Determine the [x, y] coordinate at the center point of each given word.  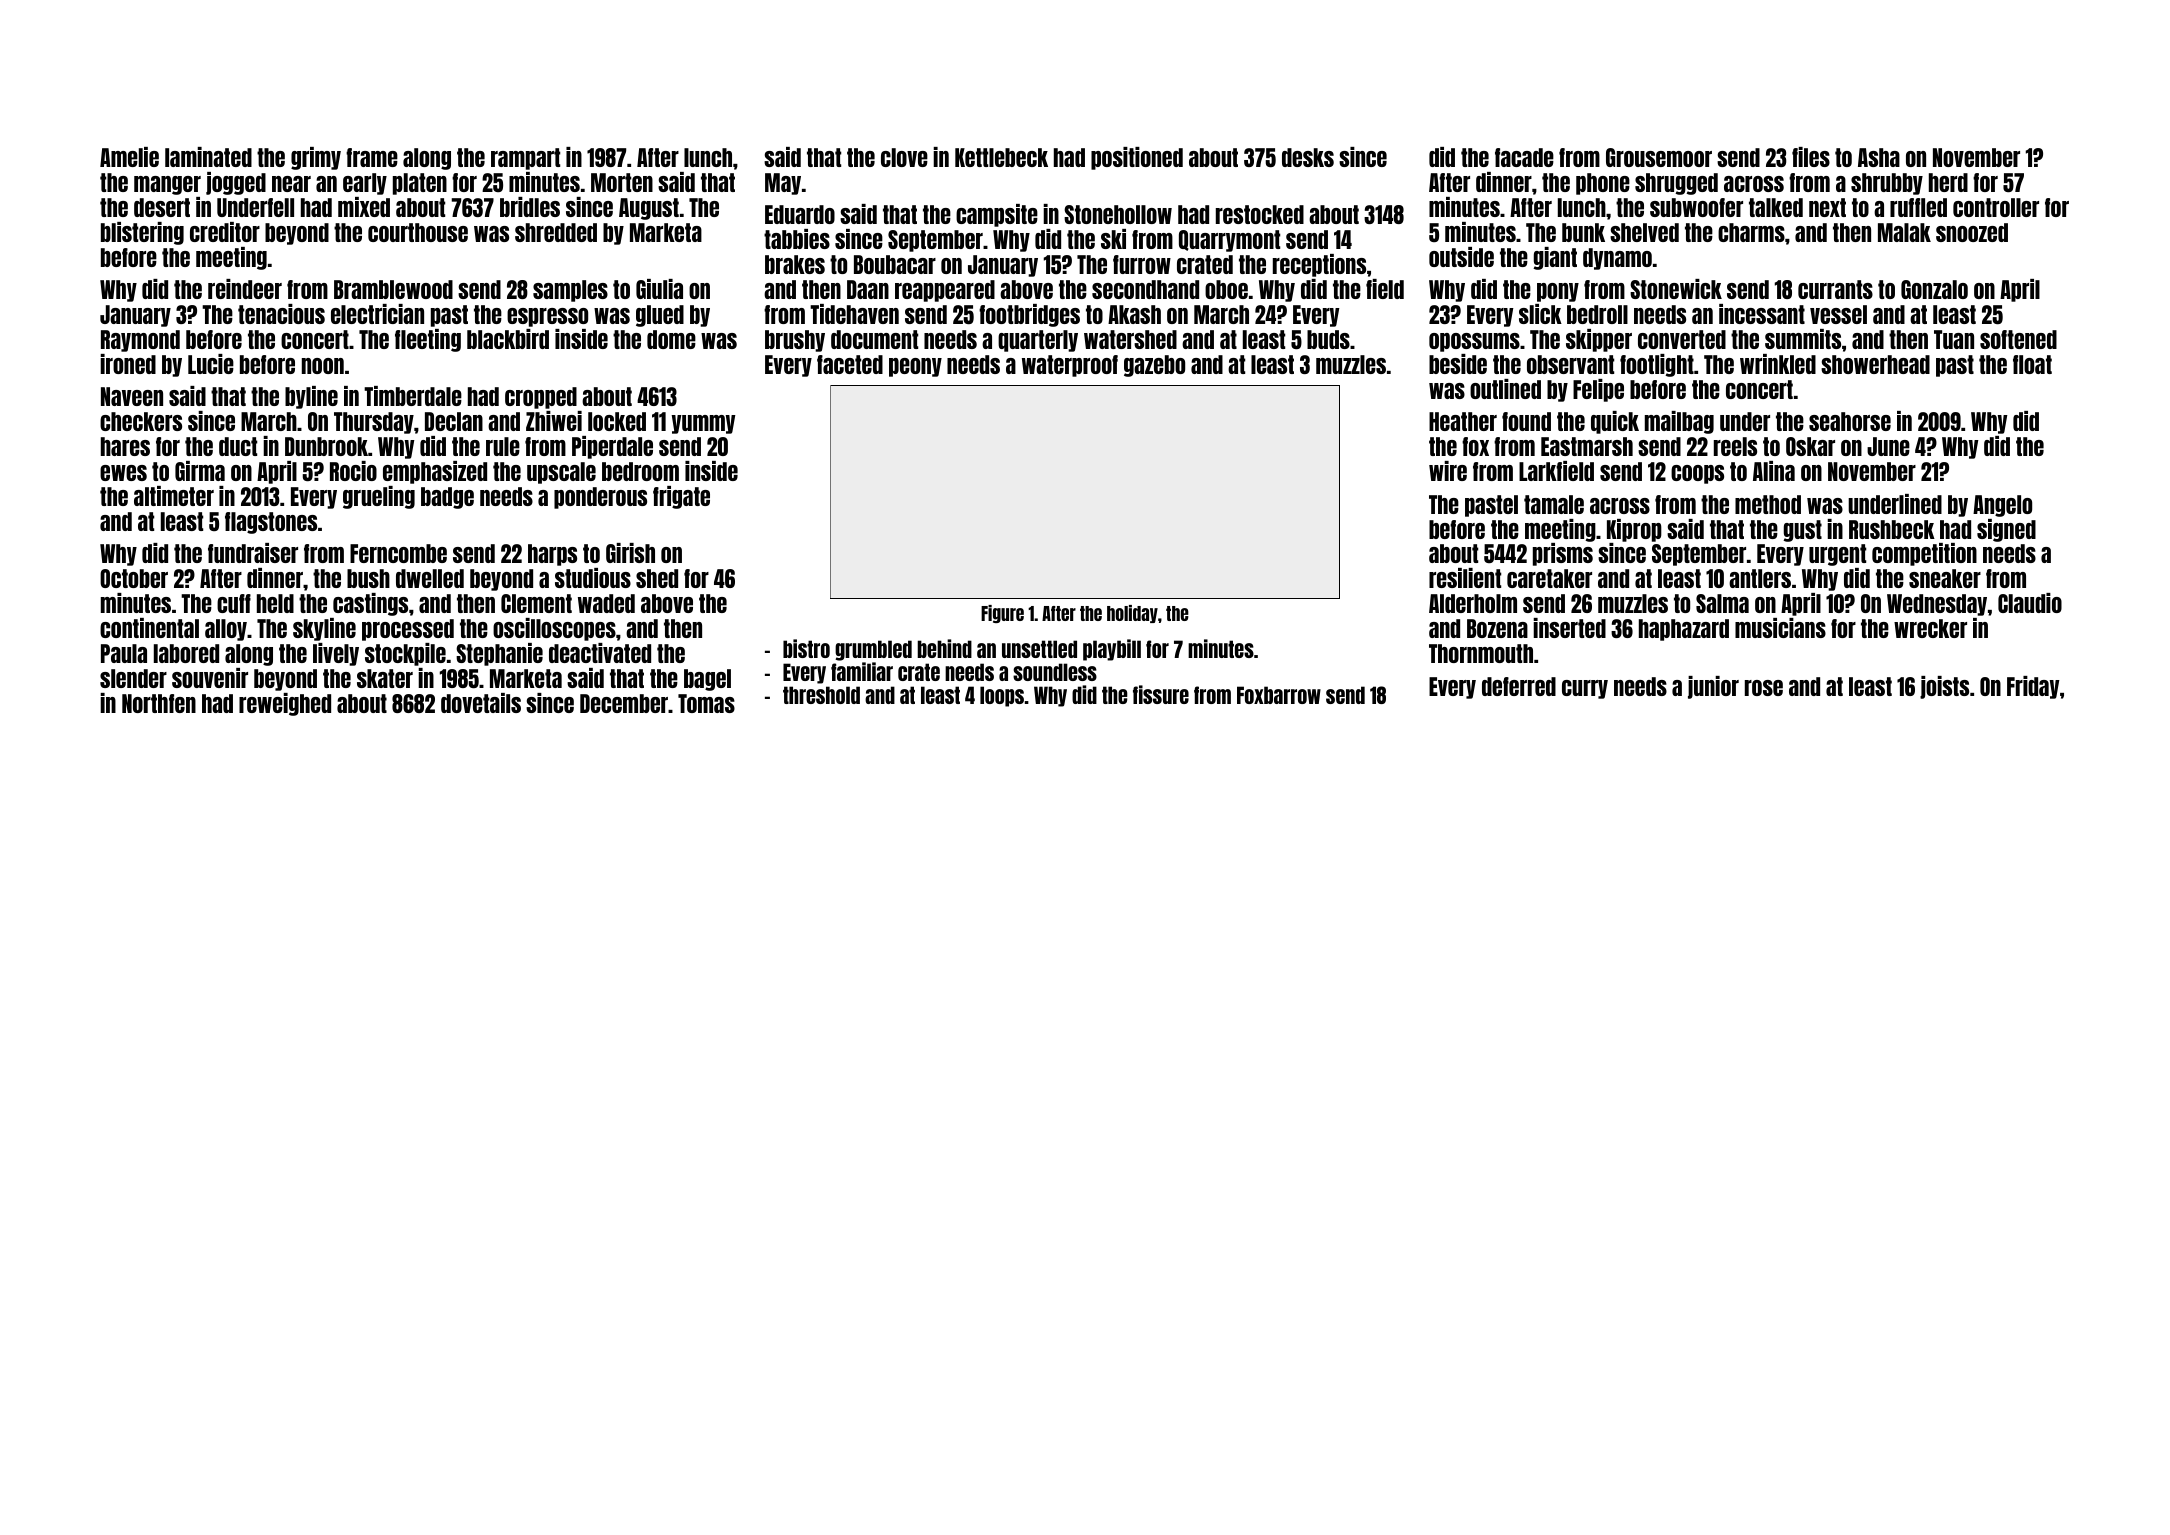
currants [1835, 289]
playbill [1112, 650]
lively [336, 654]
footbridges [1029, 315]
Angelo [2002, 506]
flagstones [271, 523]
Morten [622, 182]
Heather [1463, 421]
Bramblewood [393, 289]
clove [904, 157]
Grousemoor [1659, 157]
